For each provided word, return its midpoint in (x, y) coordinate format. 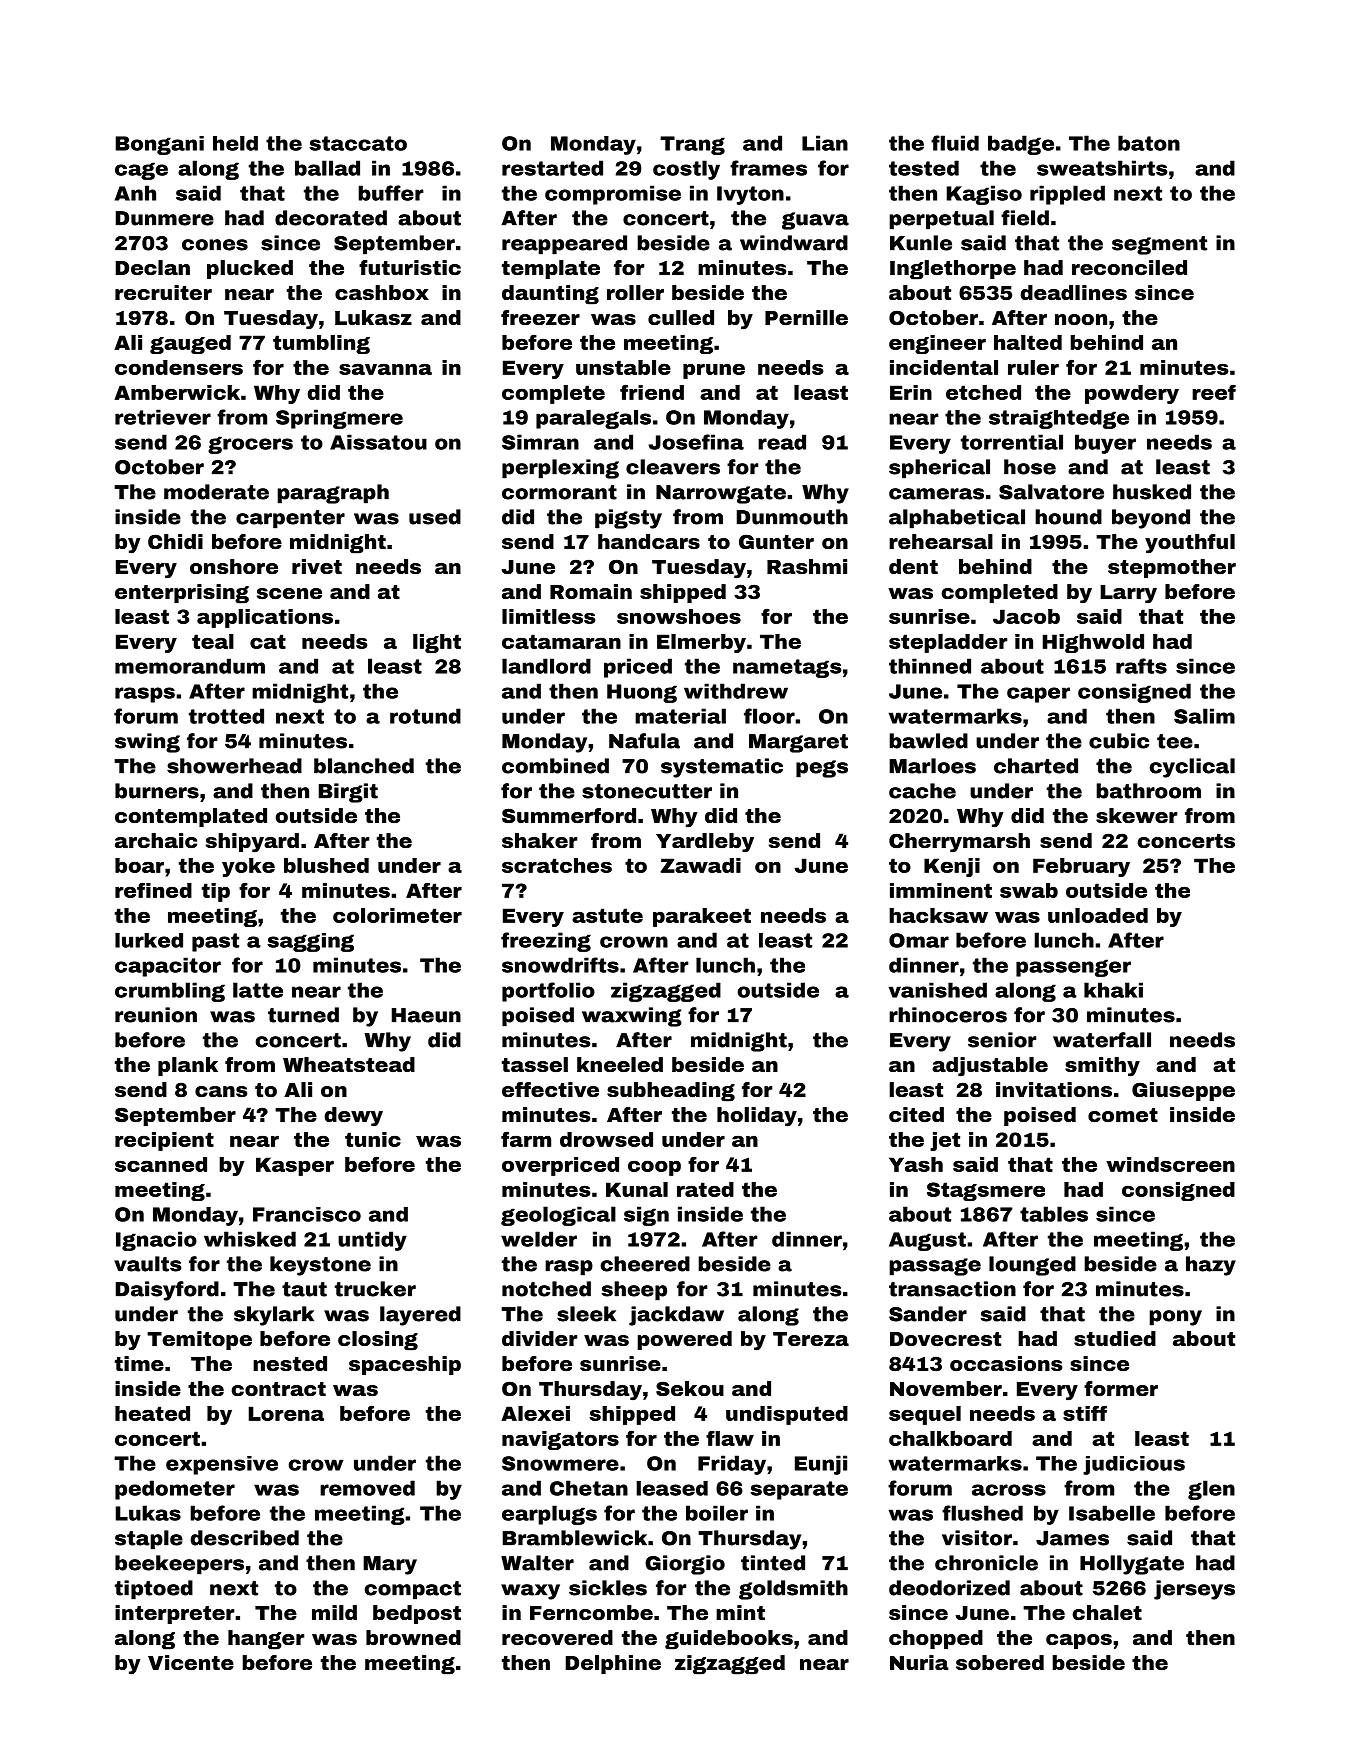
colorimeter (397, 915)
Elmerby (701, 643)
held (235, 143)
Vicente (191, 1662)
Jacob (1026, 616)
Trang (692, 145)
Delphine (613, 1664)
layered (420, 1316)
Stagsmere (986, 1191)
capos (1079, 1641)
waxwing (632, 1017)
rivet (317, 566)
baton (1149, 143)
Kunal (637, 1189)
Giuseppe (1183, 1091)
